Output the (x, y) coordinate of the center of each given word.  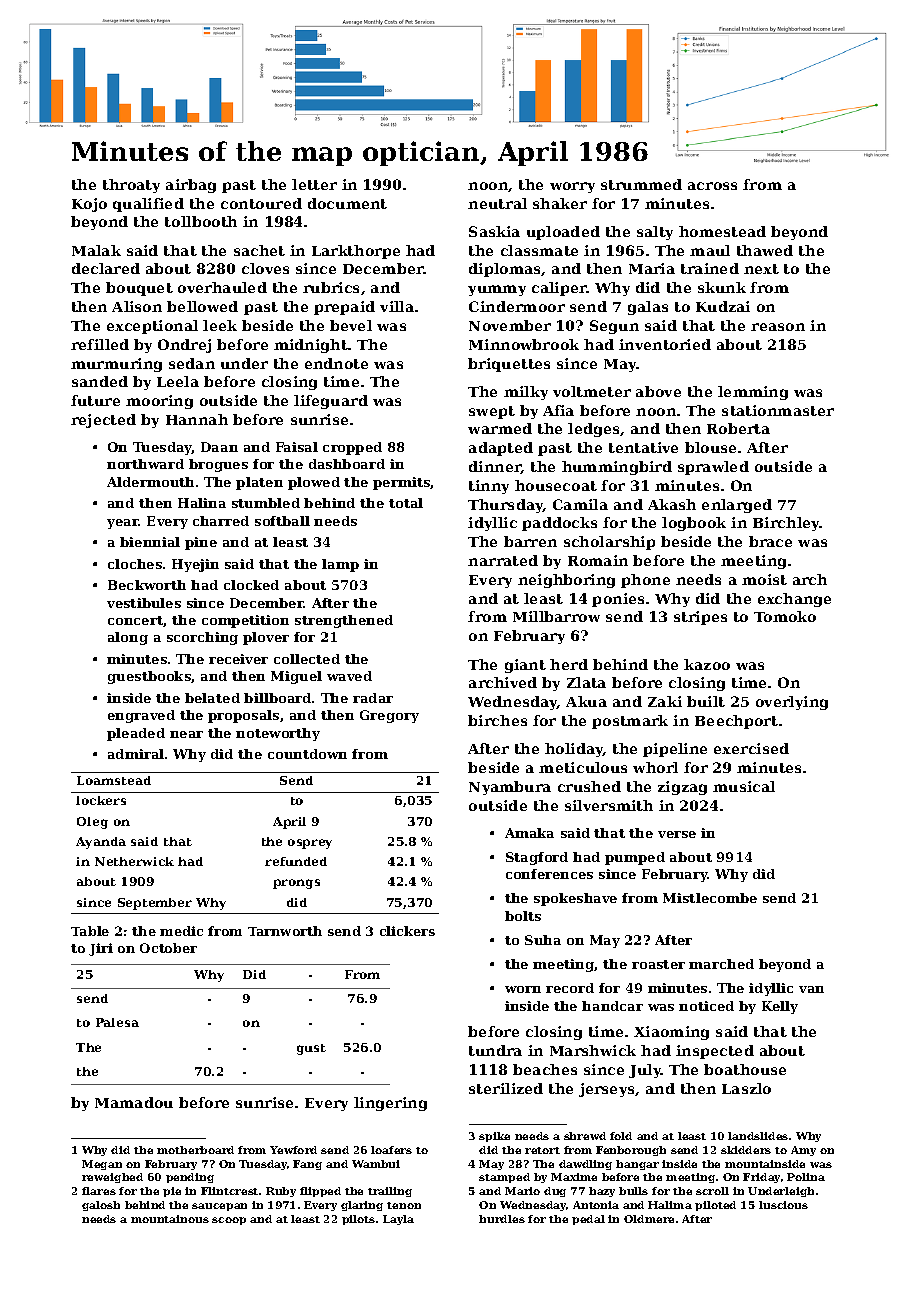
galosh (101, 1206)
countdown (307, 754)
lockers (101, 800)
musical (744, 786)
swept (492, 412)
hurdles (502, 1219)
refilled (100, 344)
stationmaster (778, 410)
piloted (715, 1206)
